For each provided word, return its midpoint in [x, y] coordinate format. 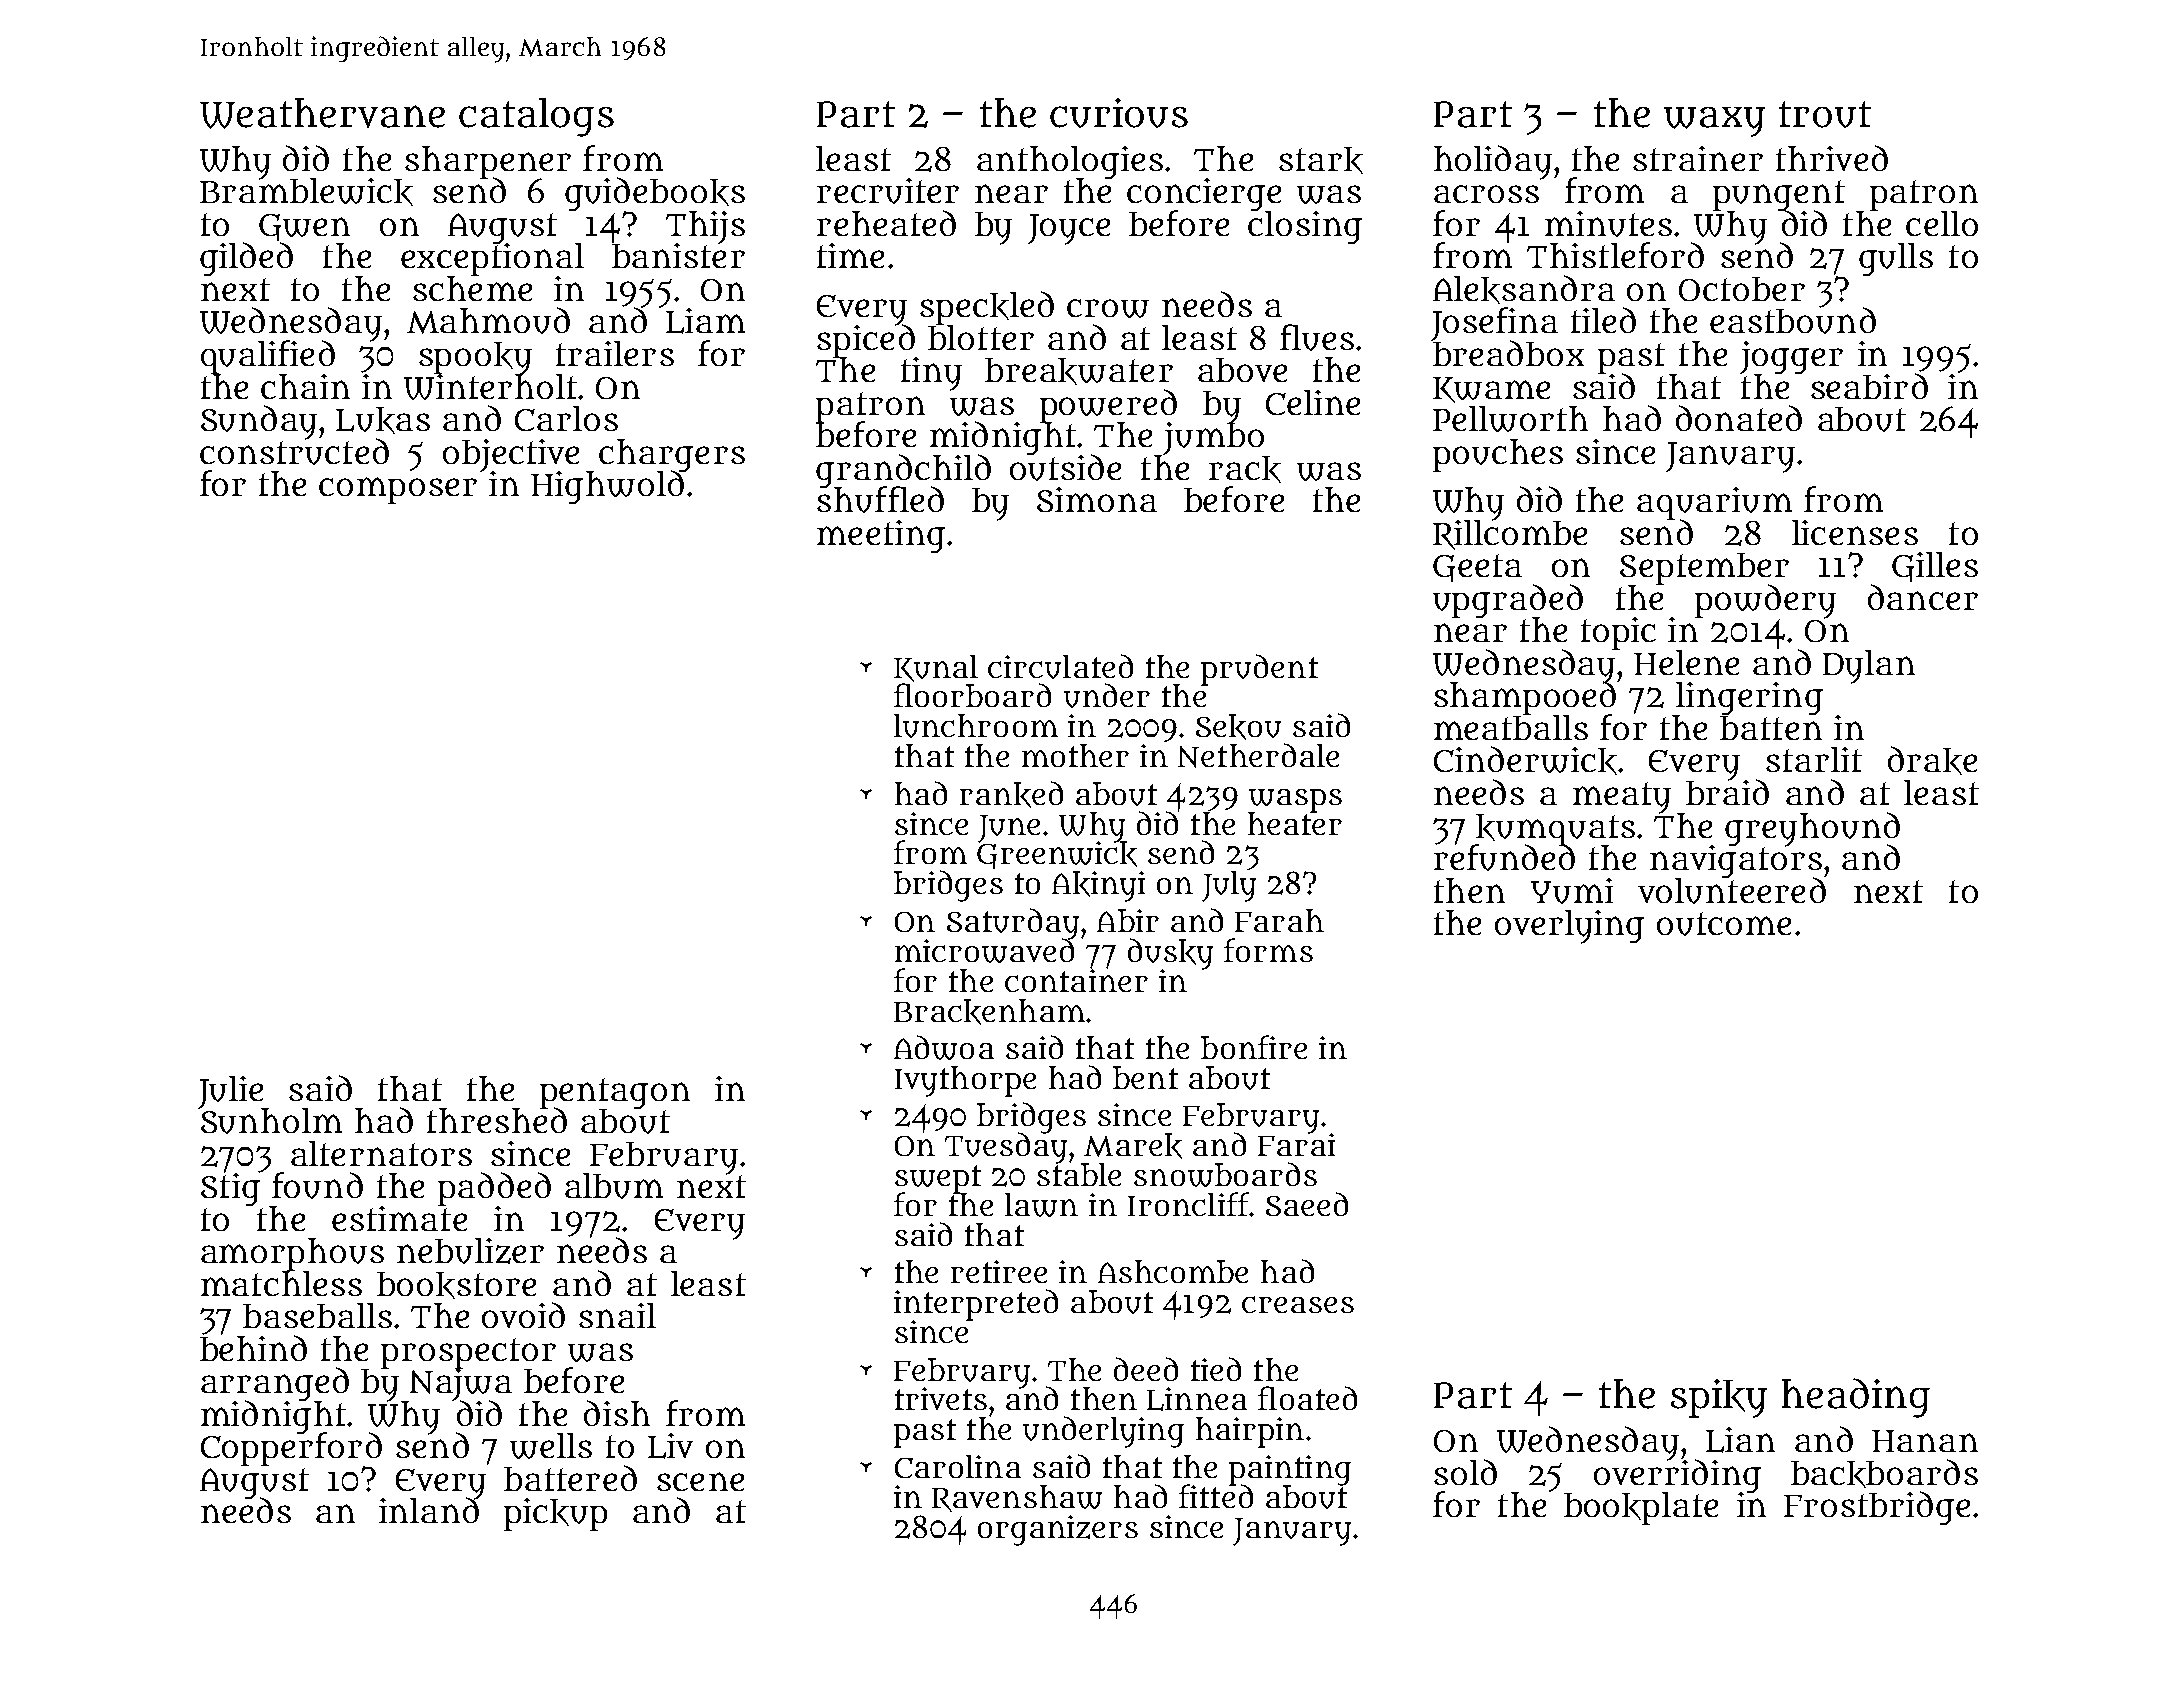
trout [1825, 114]
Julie [231, 1092]
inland [429, 1510]
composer [398, 490]
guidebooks [655, 194]
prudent [1259, 670]
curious [1119, 113]
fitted [1216, 1496]
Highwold [608, 487]
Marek [1133, 1146]
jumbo [1213, 438]
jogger [1791, 357]
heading [1856, 1398]
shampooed [1525, 698]
